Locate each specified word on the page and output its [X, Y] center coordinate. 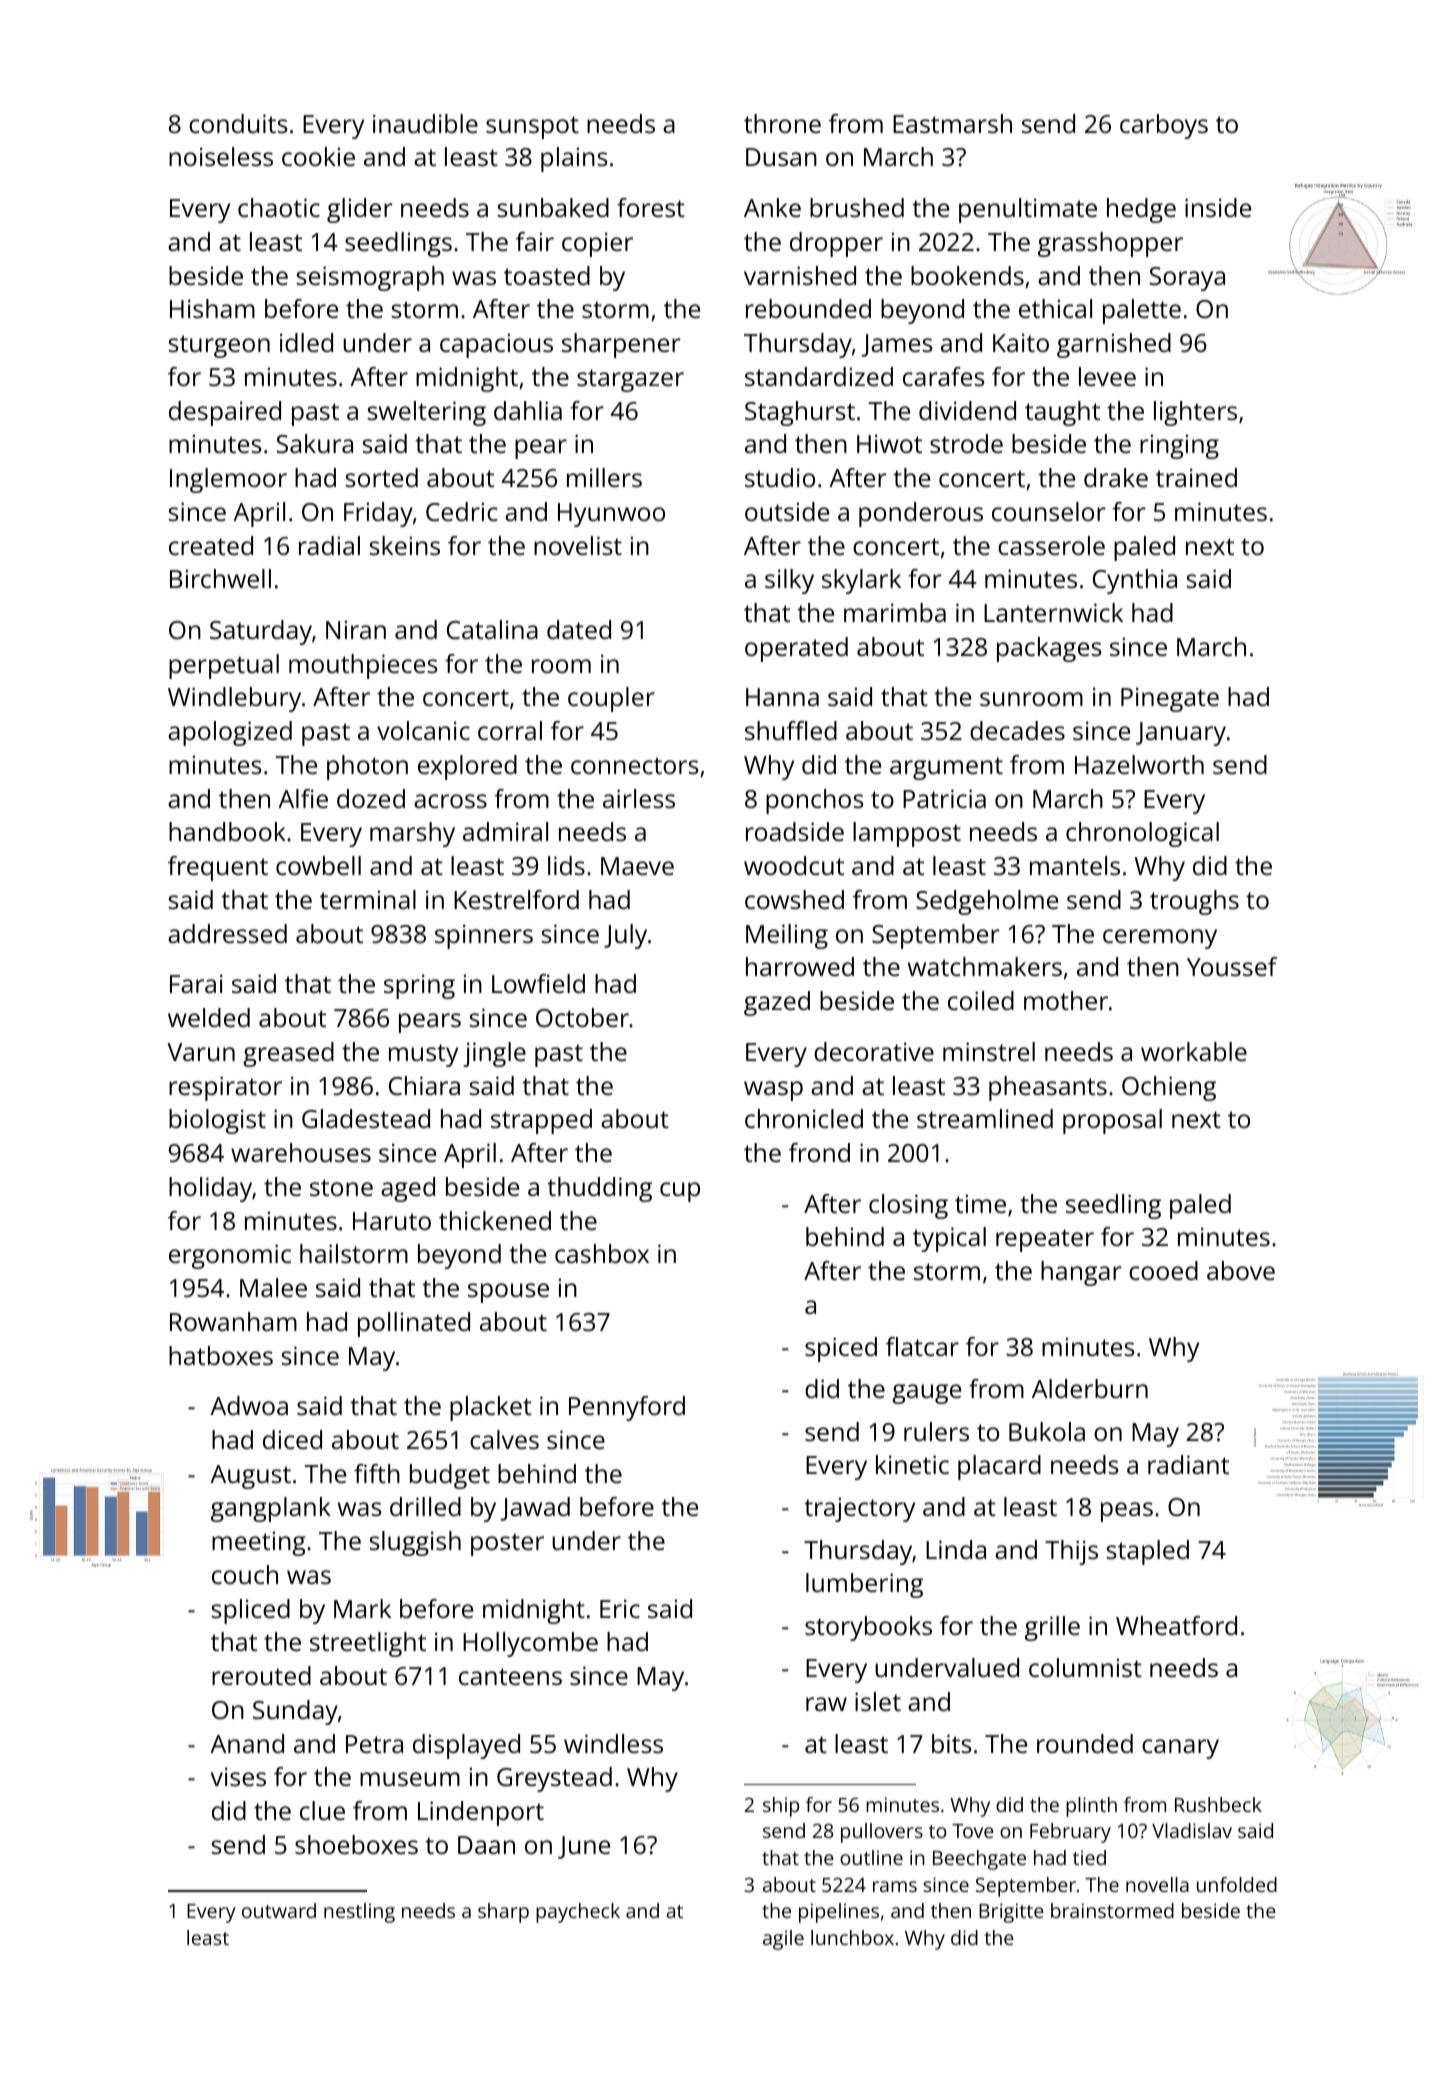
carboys [1164, 126]
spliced [250, 1611]
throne [782, 123]
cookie [318, 156]
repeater [1045, 1240]
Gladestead [366, 1118]
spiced [841, 1349]
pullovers [882, 1833]
